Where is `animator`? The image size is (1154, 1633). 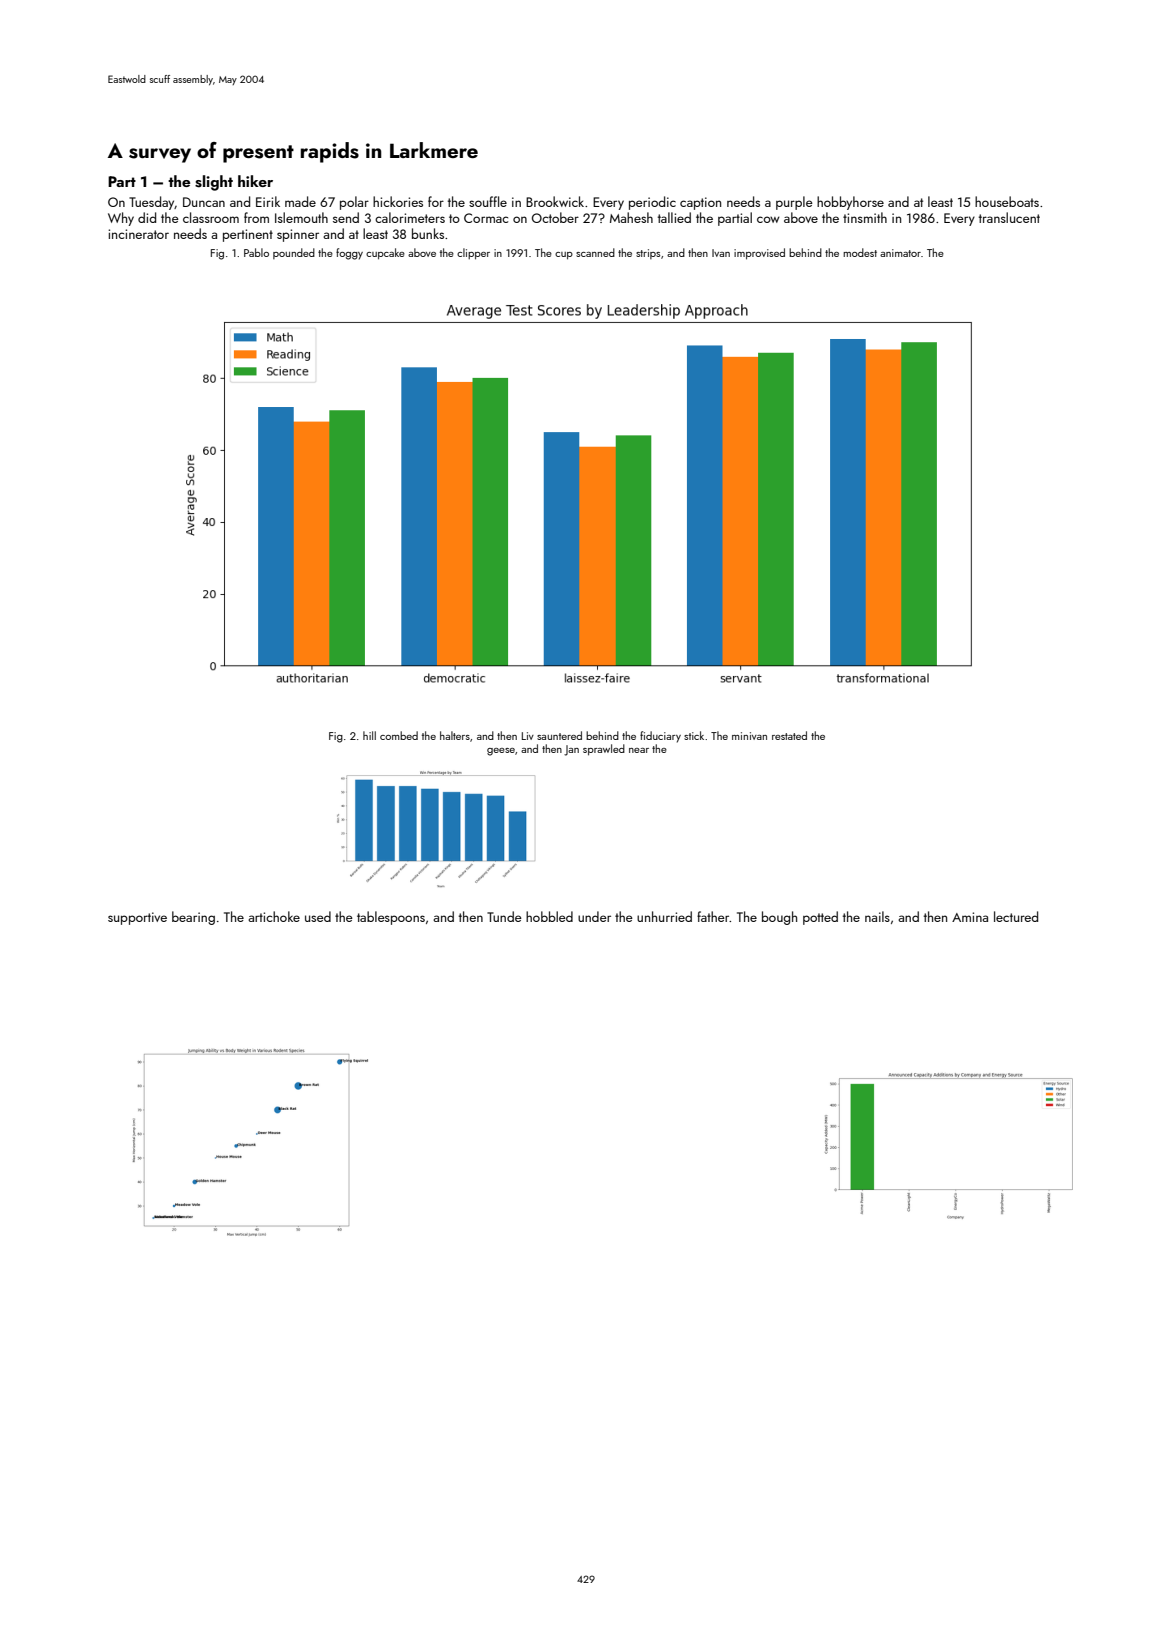
animator is located at coordinates (900, 253).
